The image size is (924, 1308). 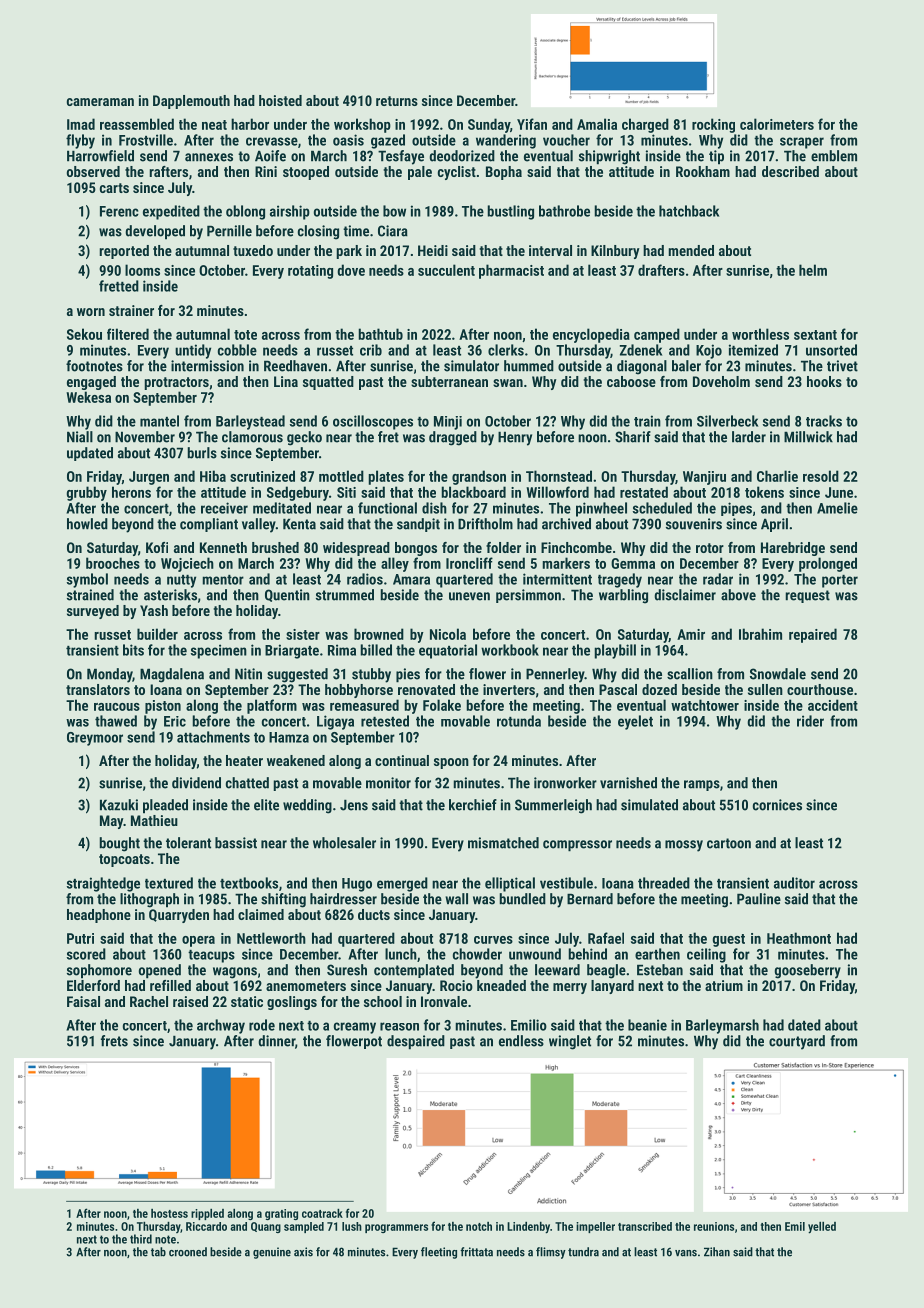 What do you see at coordinates (564, 211) in the image?
I see `bathrobe` at bounding box center [564, 211].
